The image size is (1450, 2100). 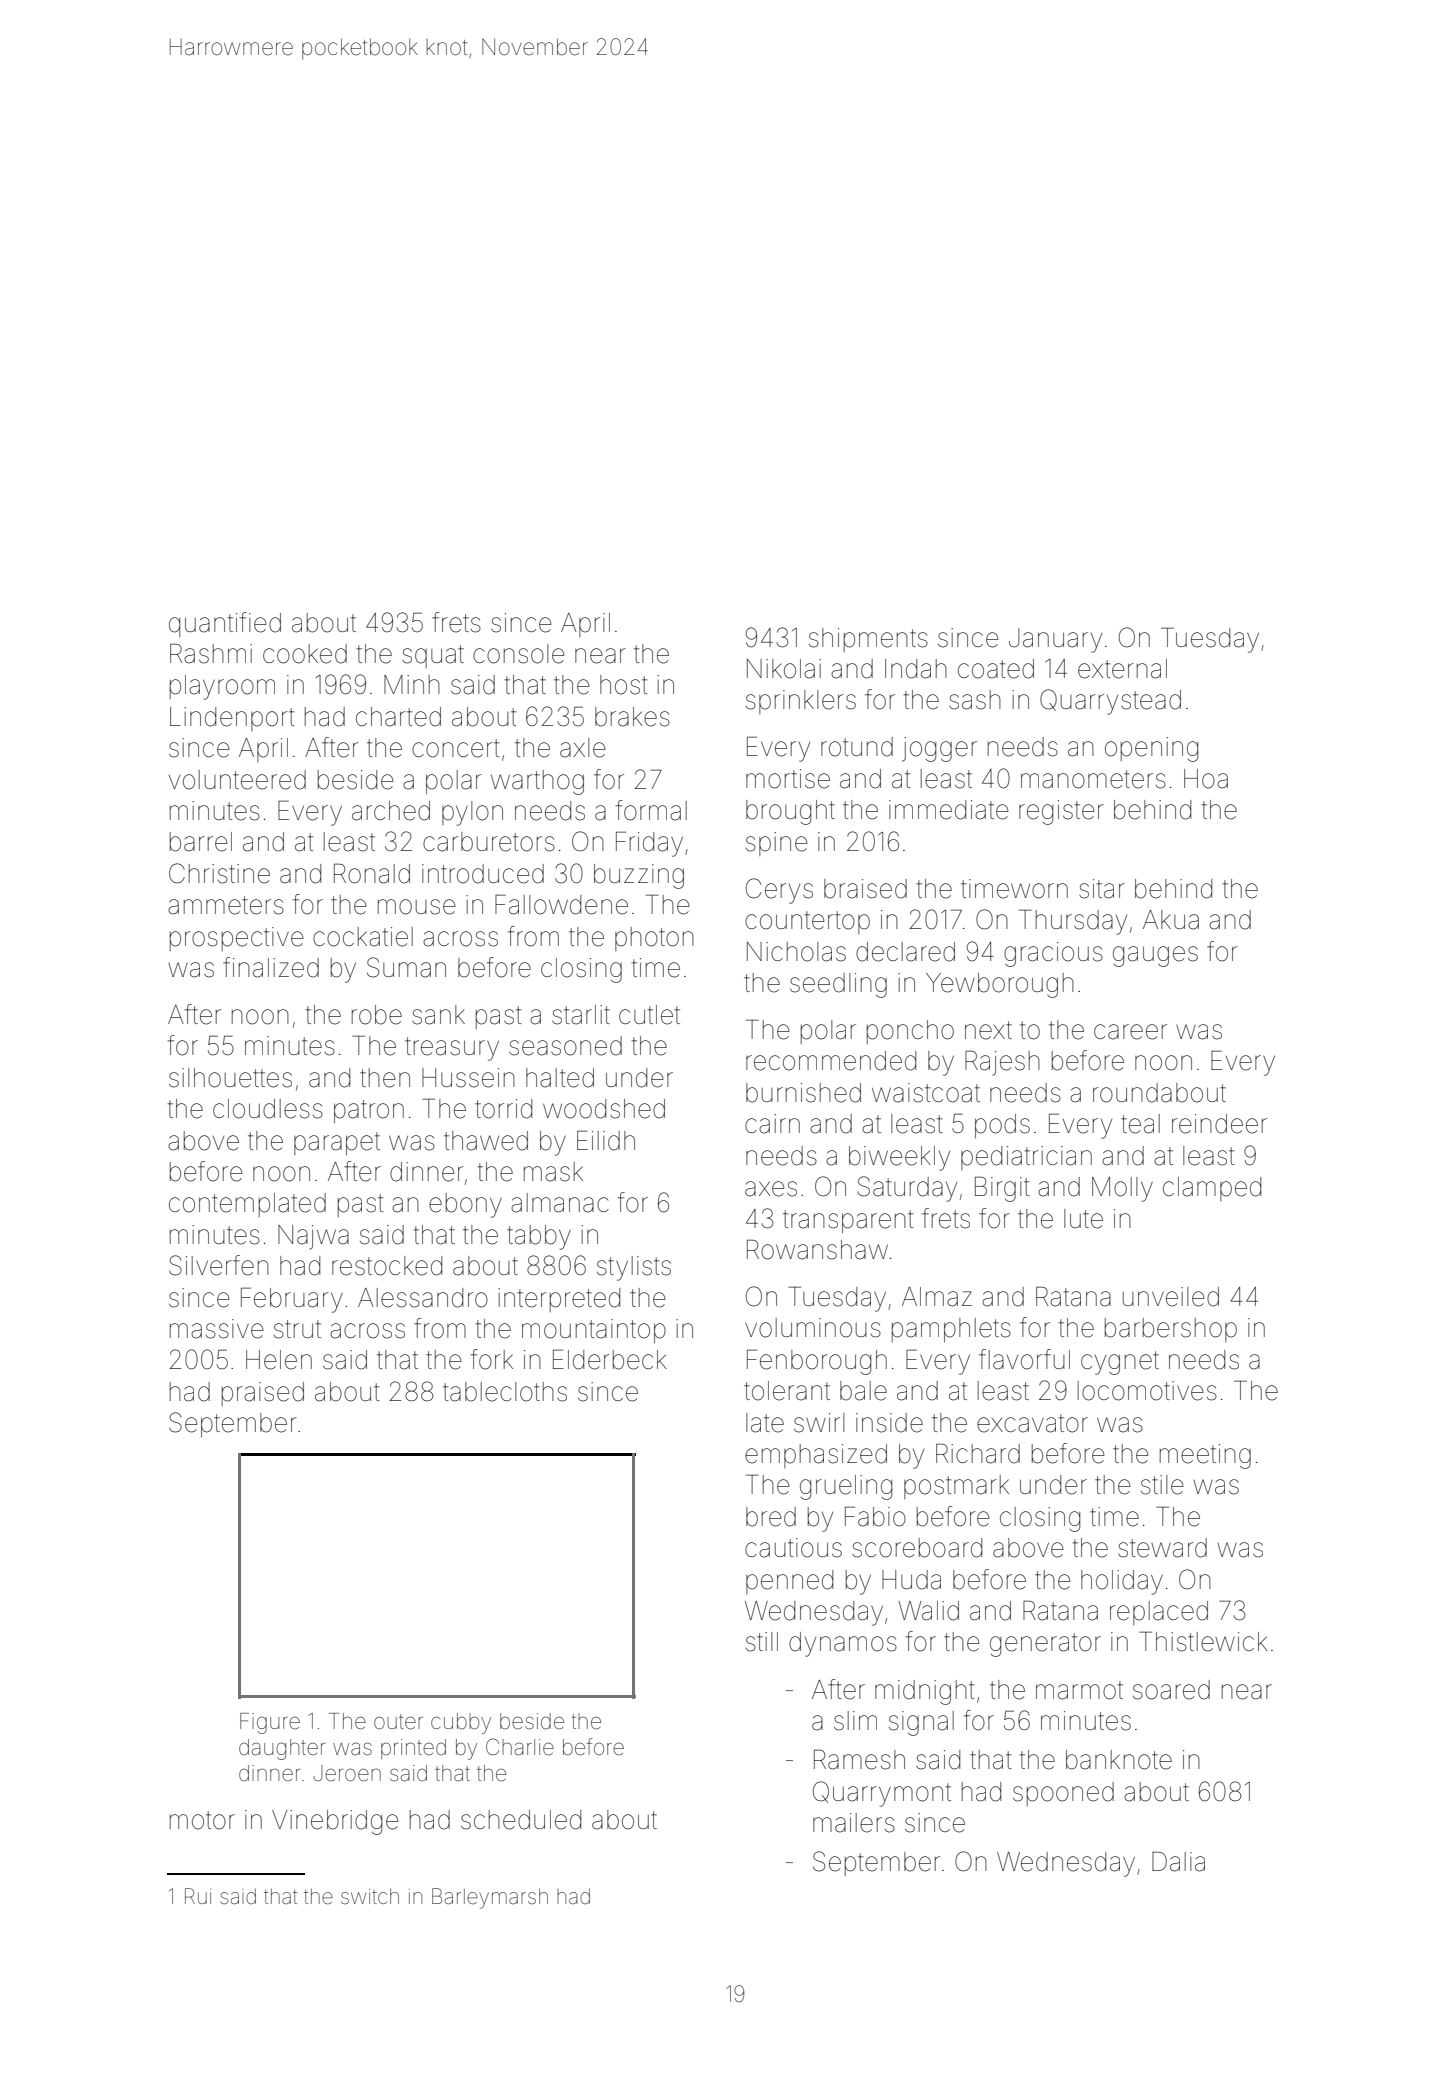 What do you see at coordinates (452, 1049) in the screenshot?
I see `treasury` at bounding box center [452, 1049].
